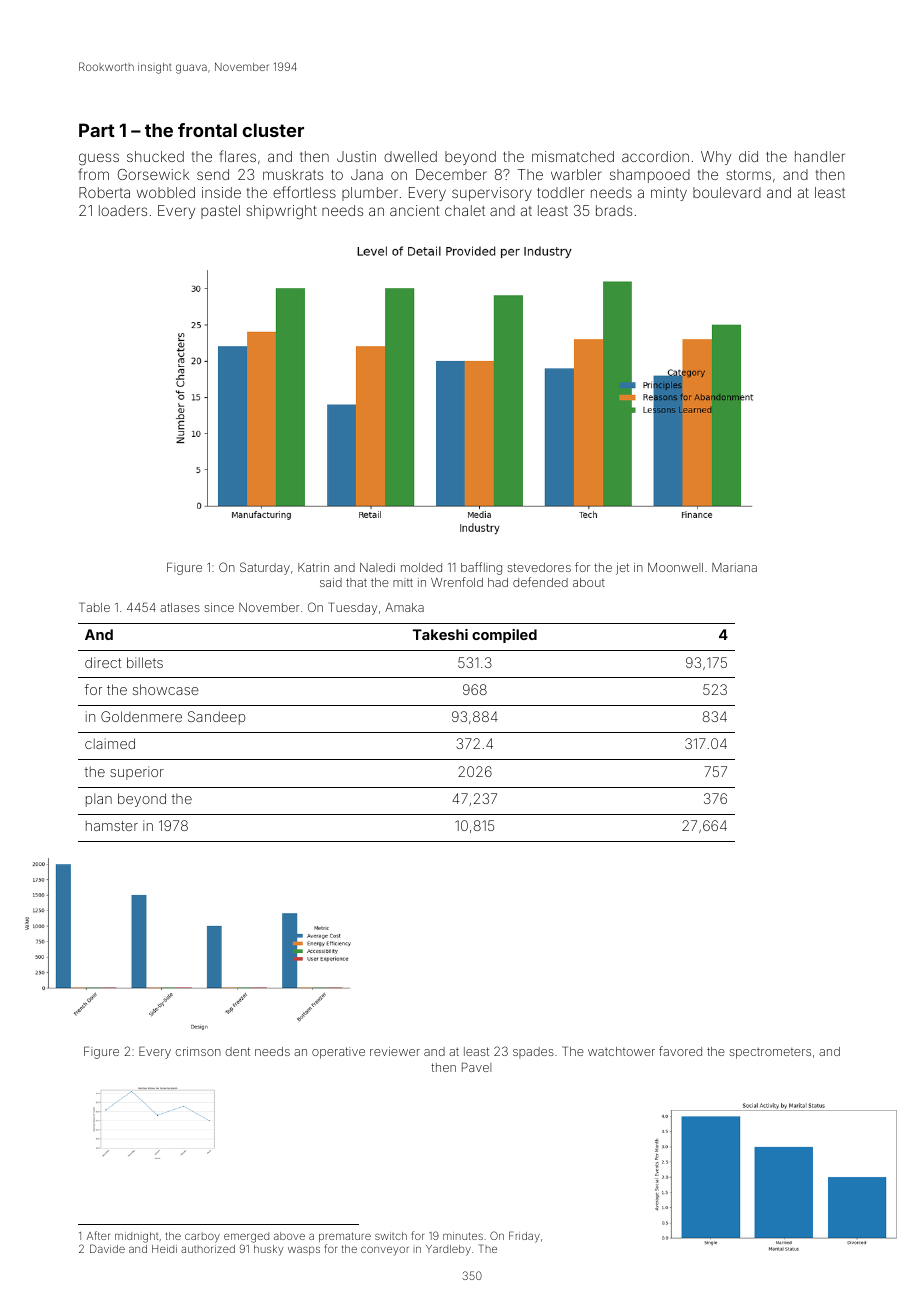  What do you see at coordinates (734, 567) in the screenshot?
I see `Mariana` at bounding box center [734, 567].
